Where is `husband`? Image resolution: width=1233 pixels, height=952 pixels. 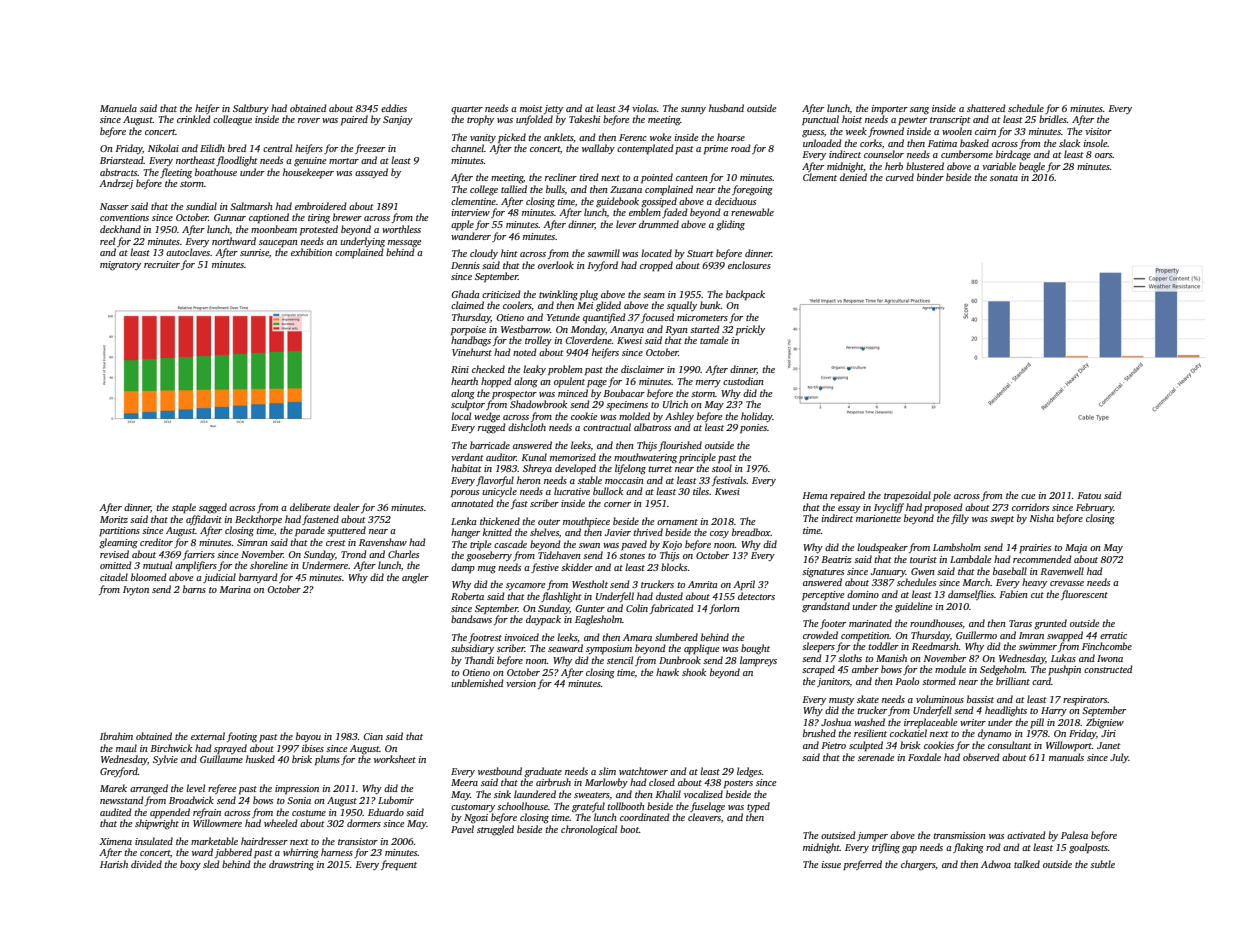 husband is located at coordinates (726, 108).
